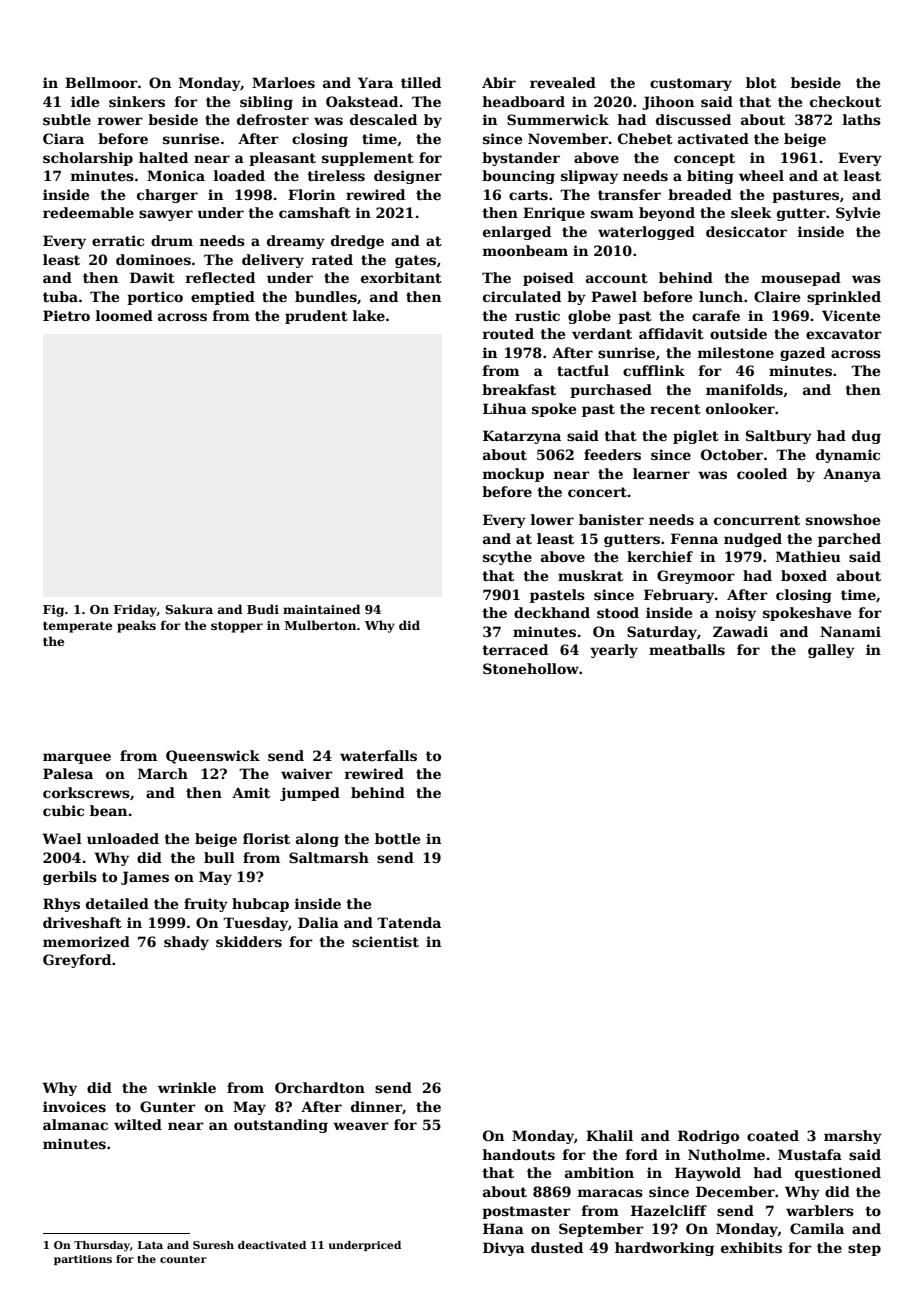  I want to click on counter, so click(183, 1259).
